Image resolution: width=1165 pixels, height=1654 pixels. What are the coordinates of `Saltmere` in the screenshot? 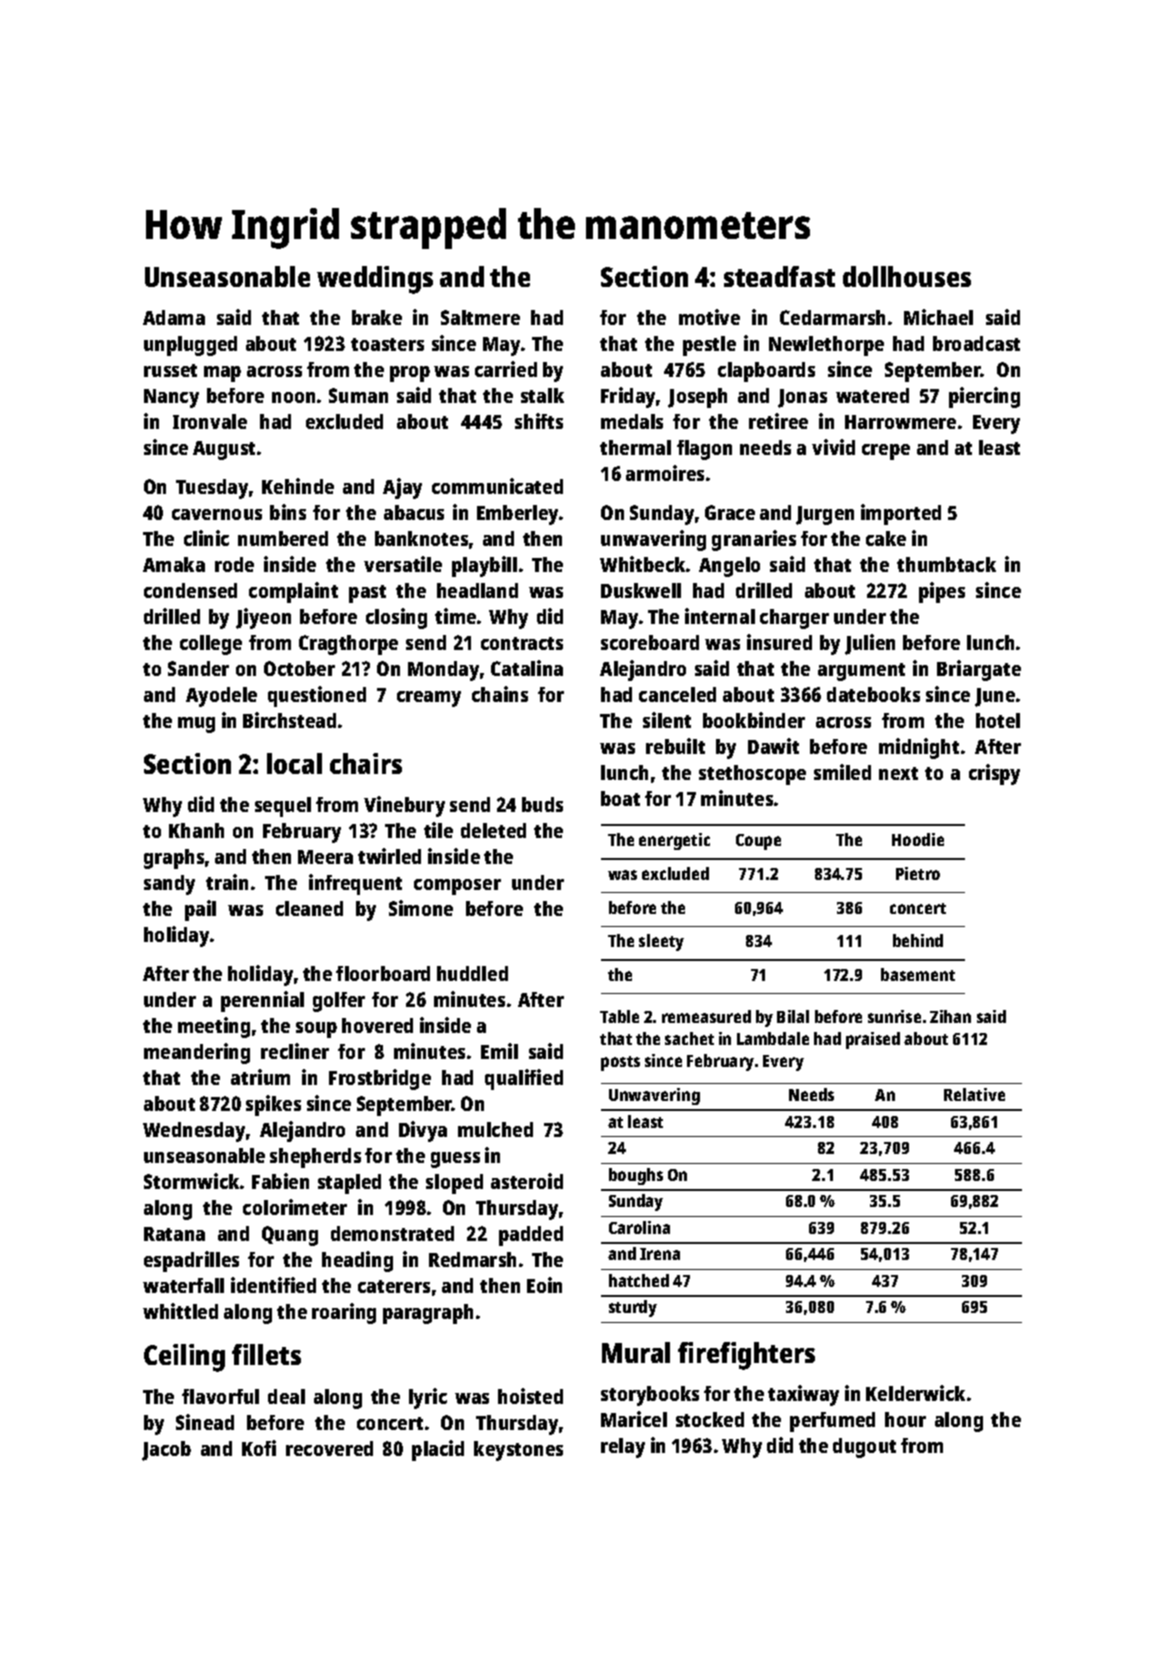 It's located at (480, 317).
